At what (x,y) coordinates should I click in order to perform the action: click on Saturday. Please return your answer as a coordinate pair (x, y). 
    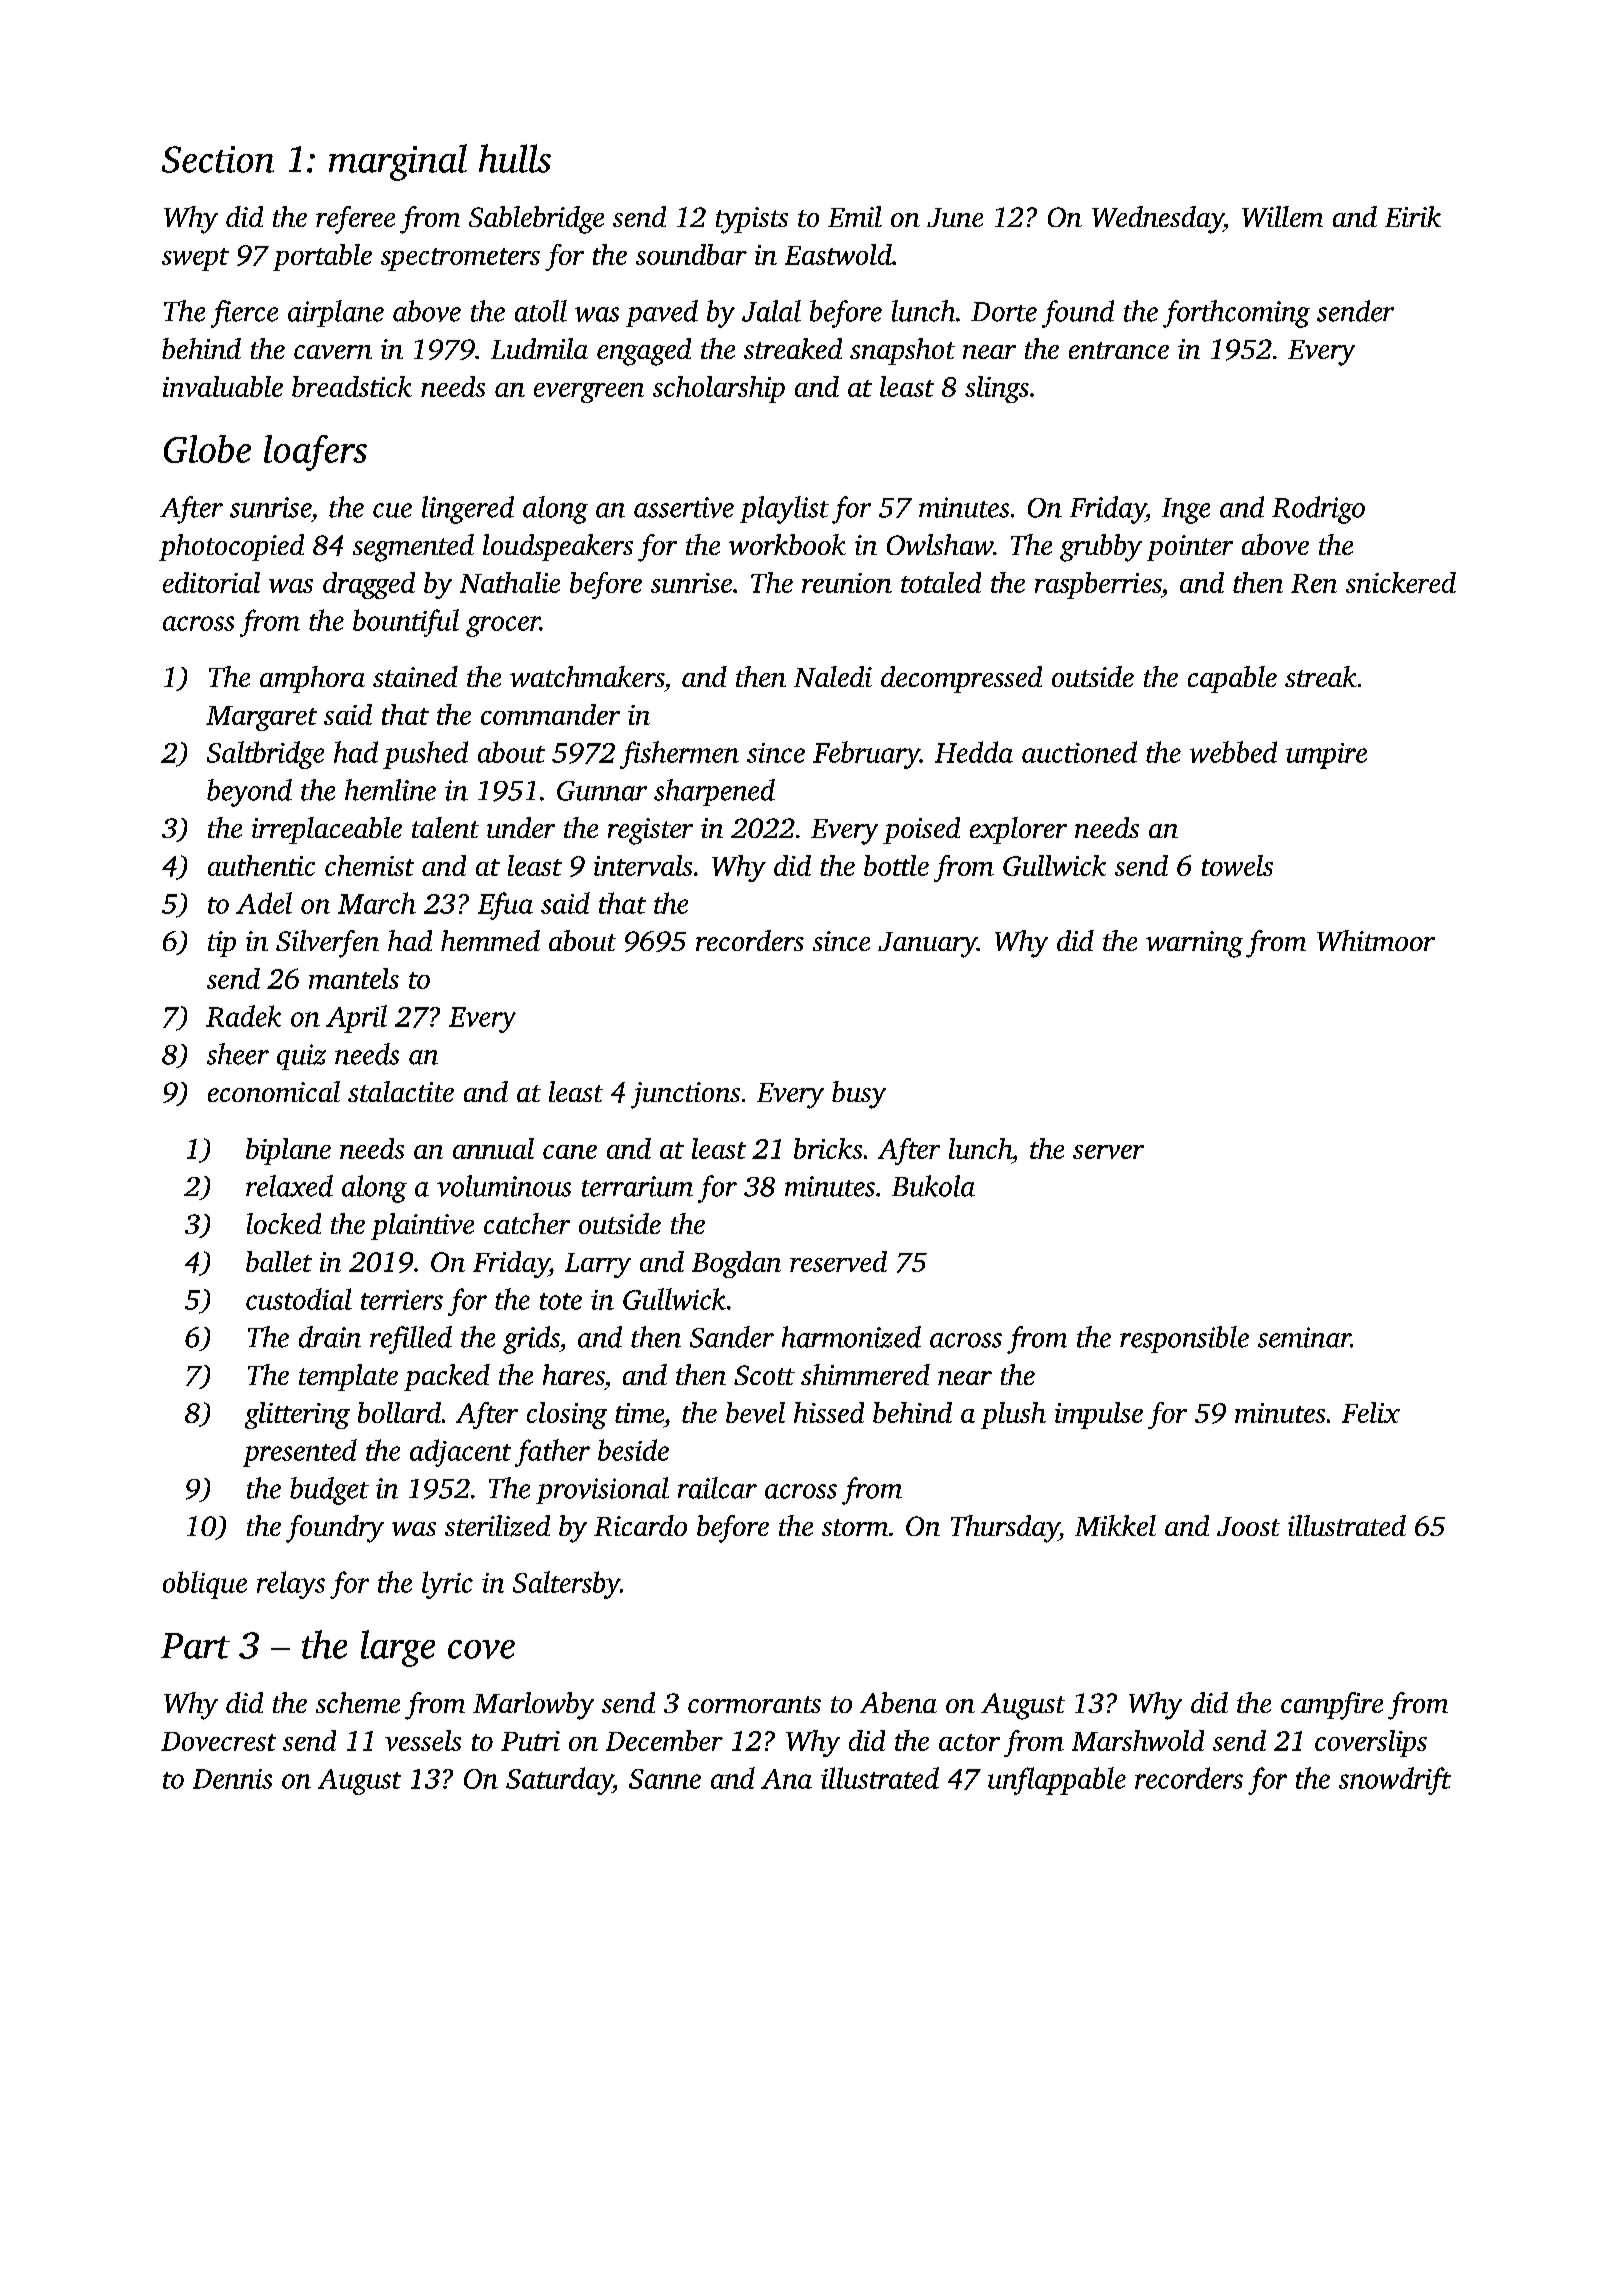
    Looking at the image, I should click on (559, 1781).
